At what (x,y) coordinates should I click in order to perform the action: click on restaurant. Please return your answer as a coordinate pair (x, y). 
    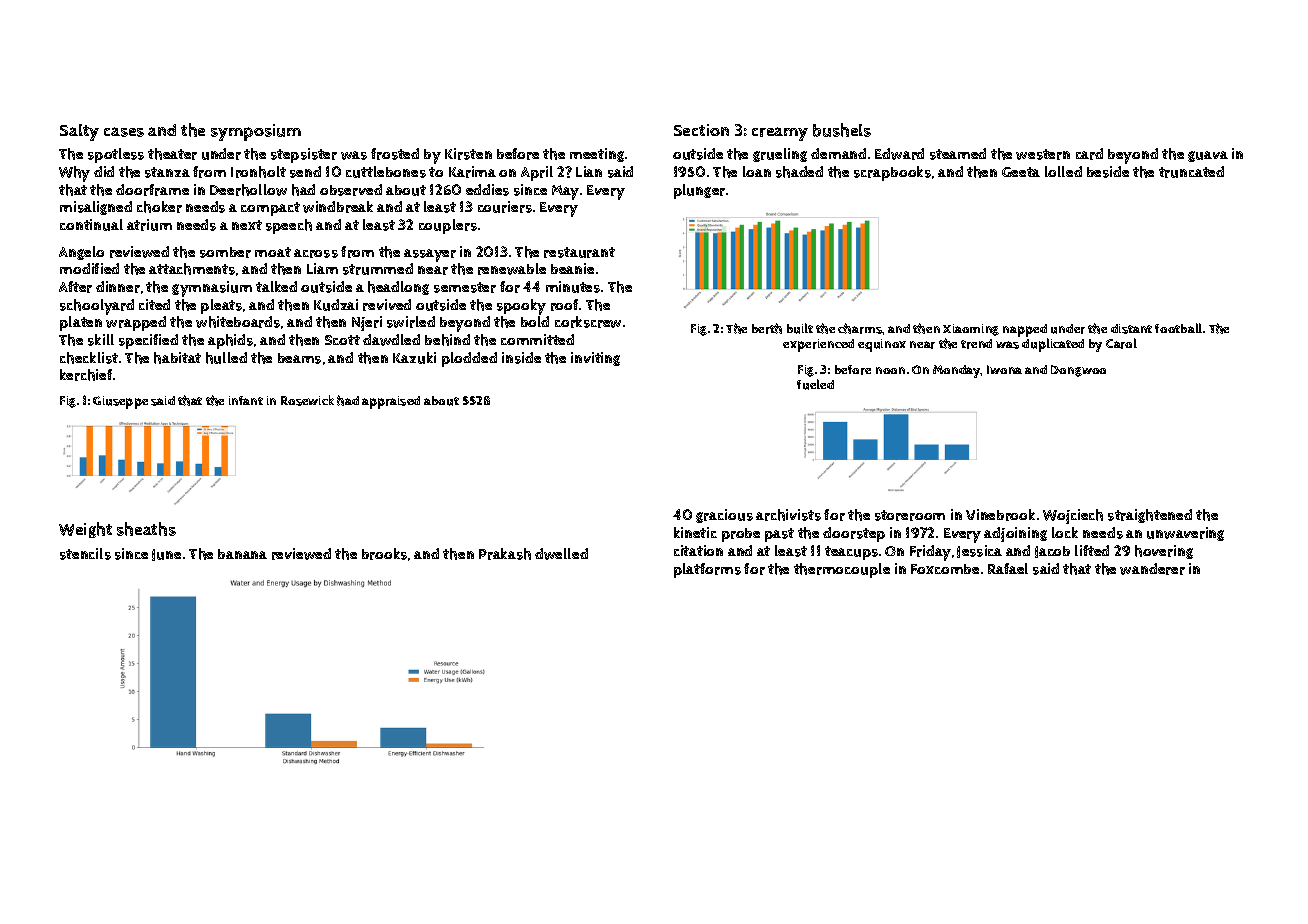
    Looking at the image, I should click on (579, 252).
